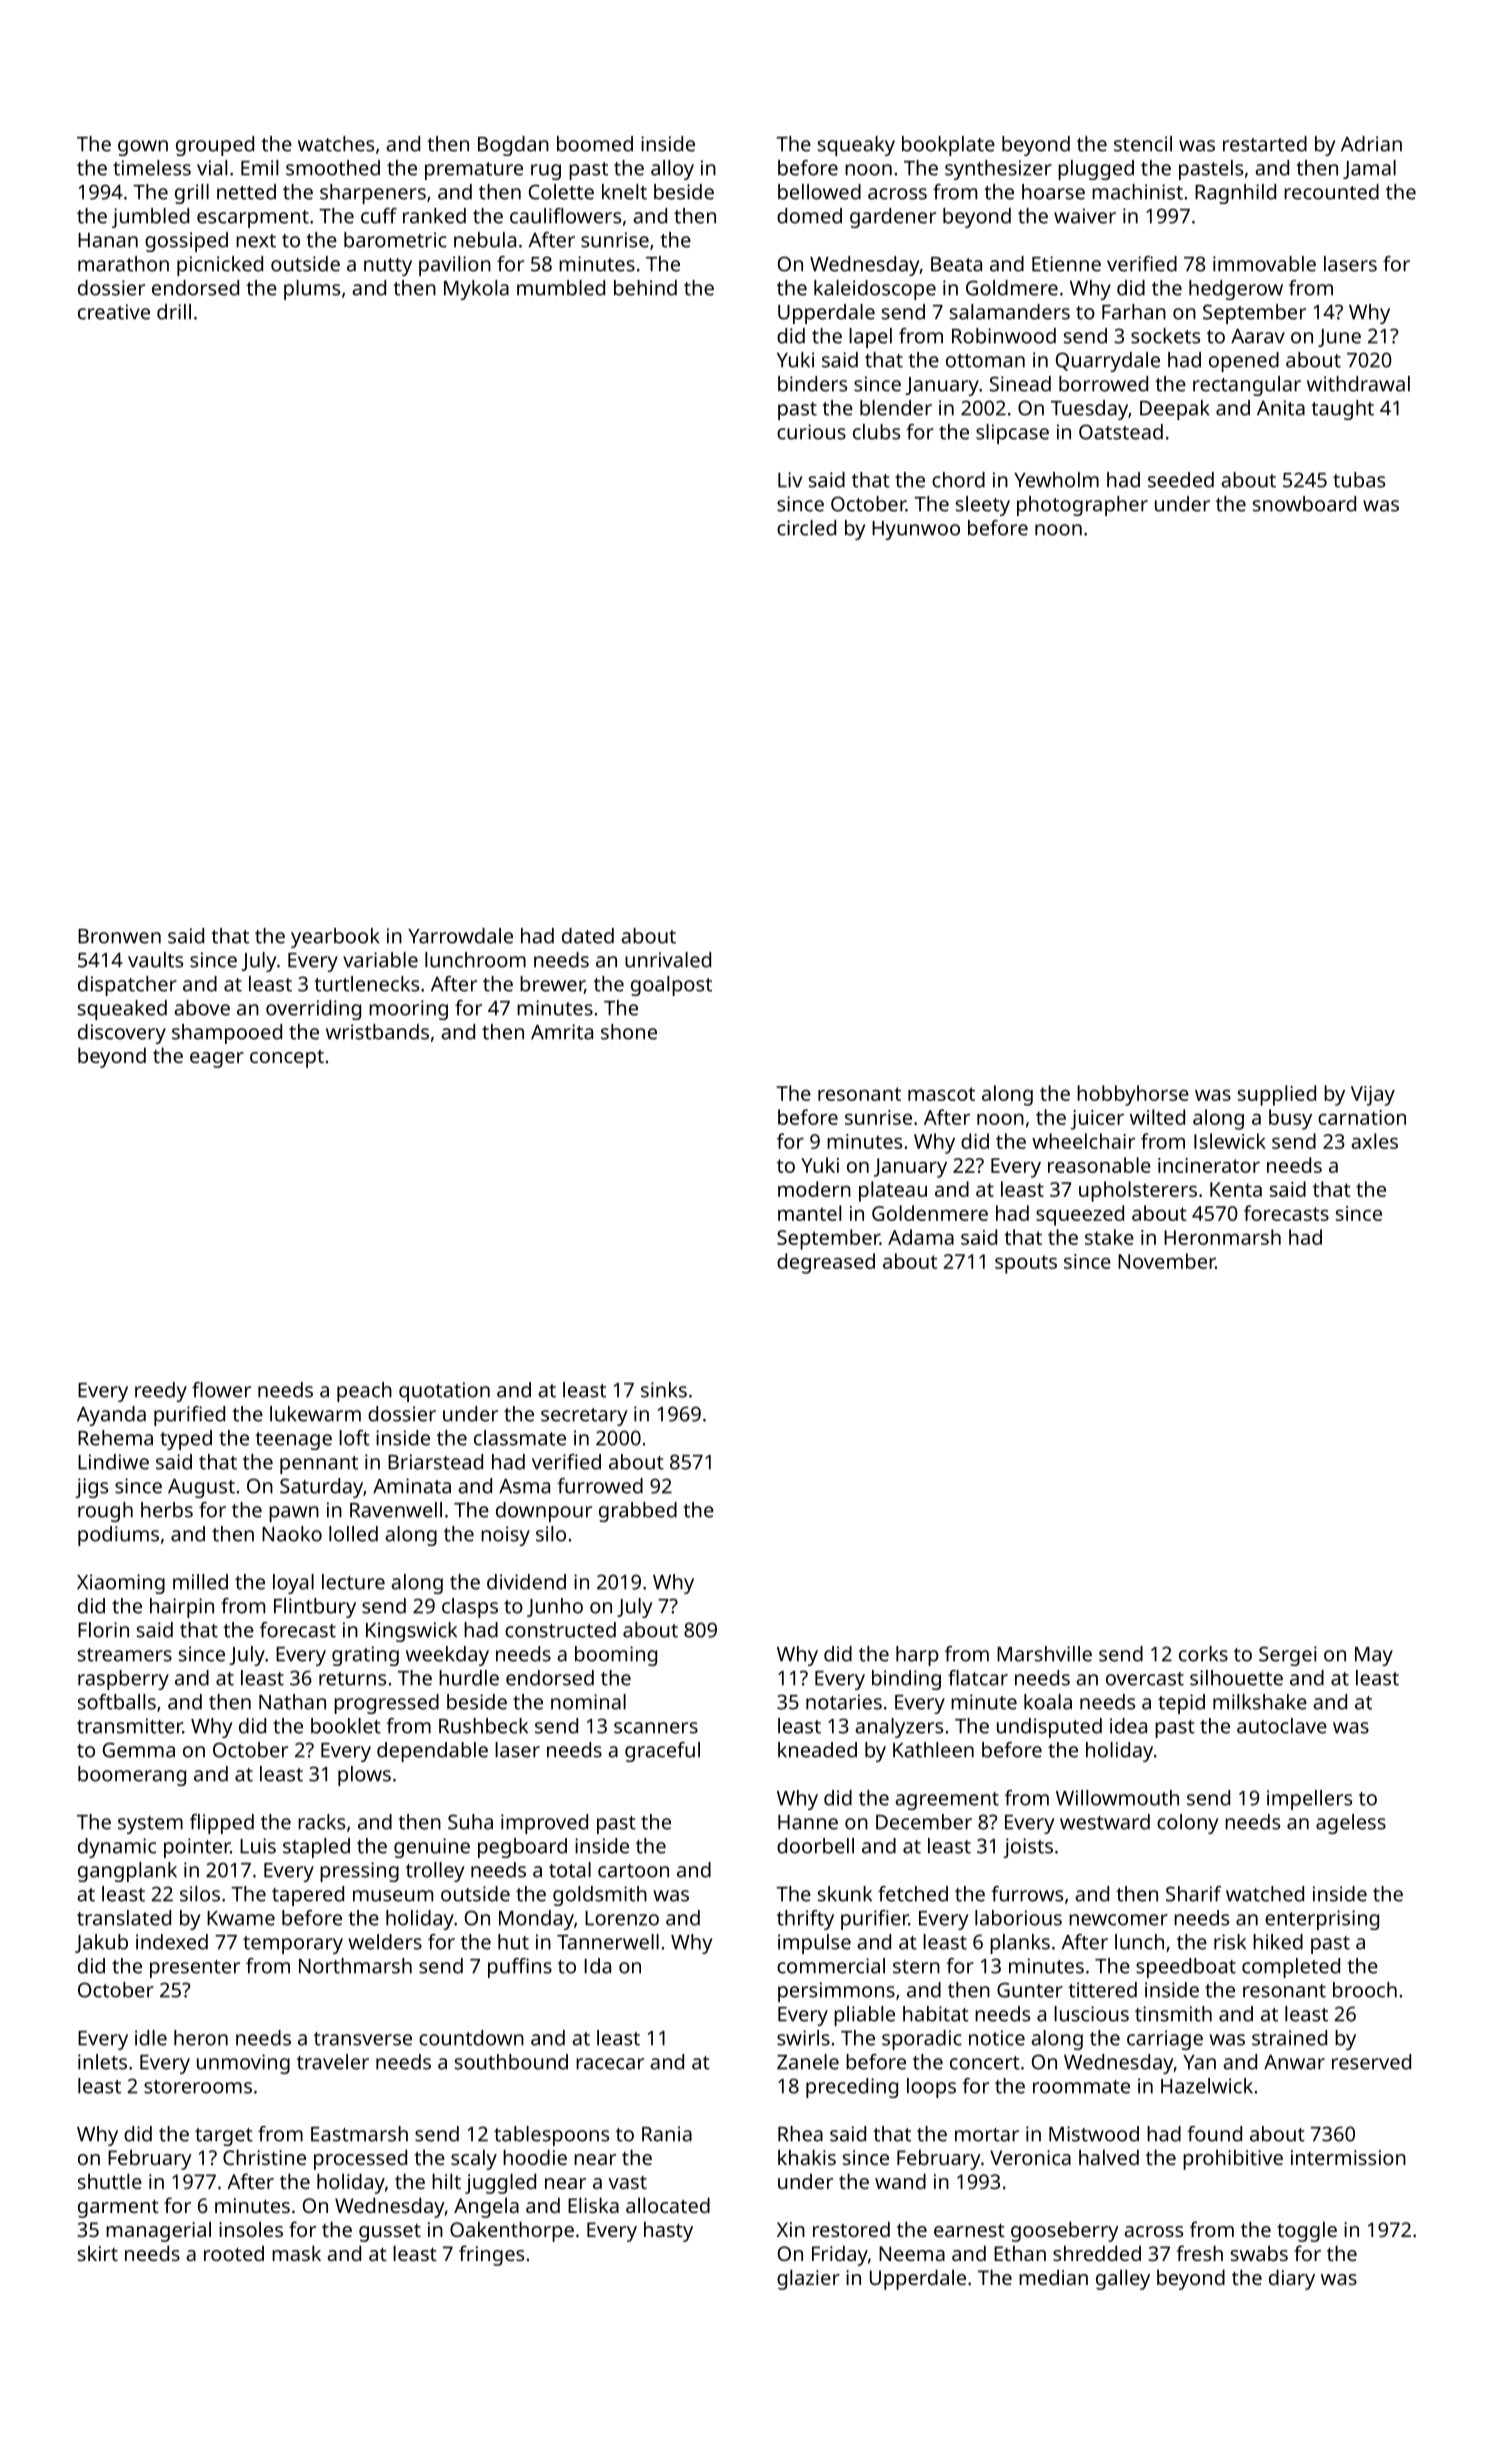  Describe the element at coordinates (561, 288) in the screenshot. I see `mumbled` at that location.
